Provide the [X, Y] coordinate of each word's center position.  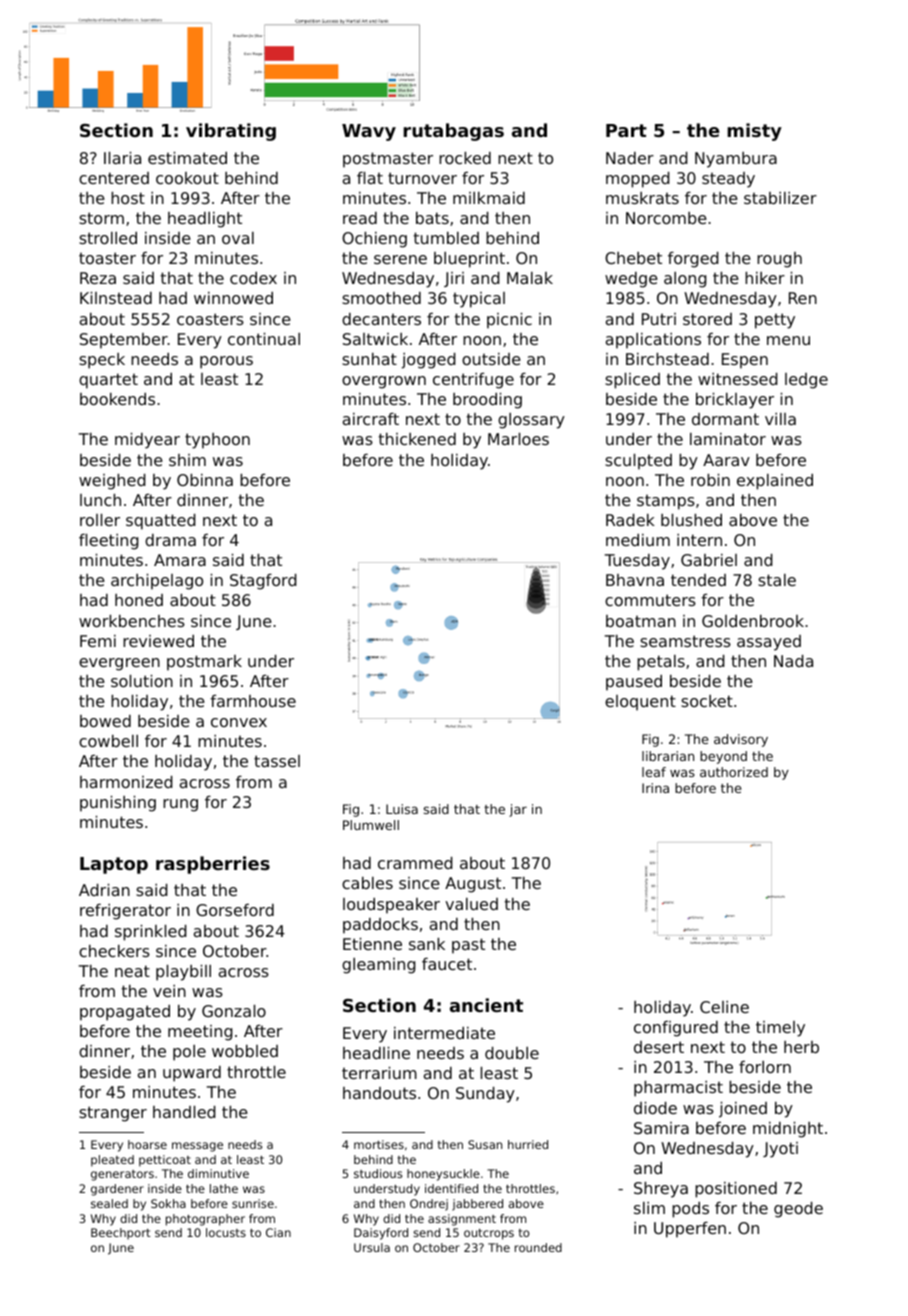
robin [710, 480]
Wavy [369, 132]
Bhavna [635, 580]
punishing [118, 804]
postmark [204, 663]
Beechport [121, 1234]
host [128, 198]
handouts [379, 1093]
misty [754, 132]
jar [518, 810]
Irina [655, 788]
